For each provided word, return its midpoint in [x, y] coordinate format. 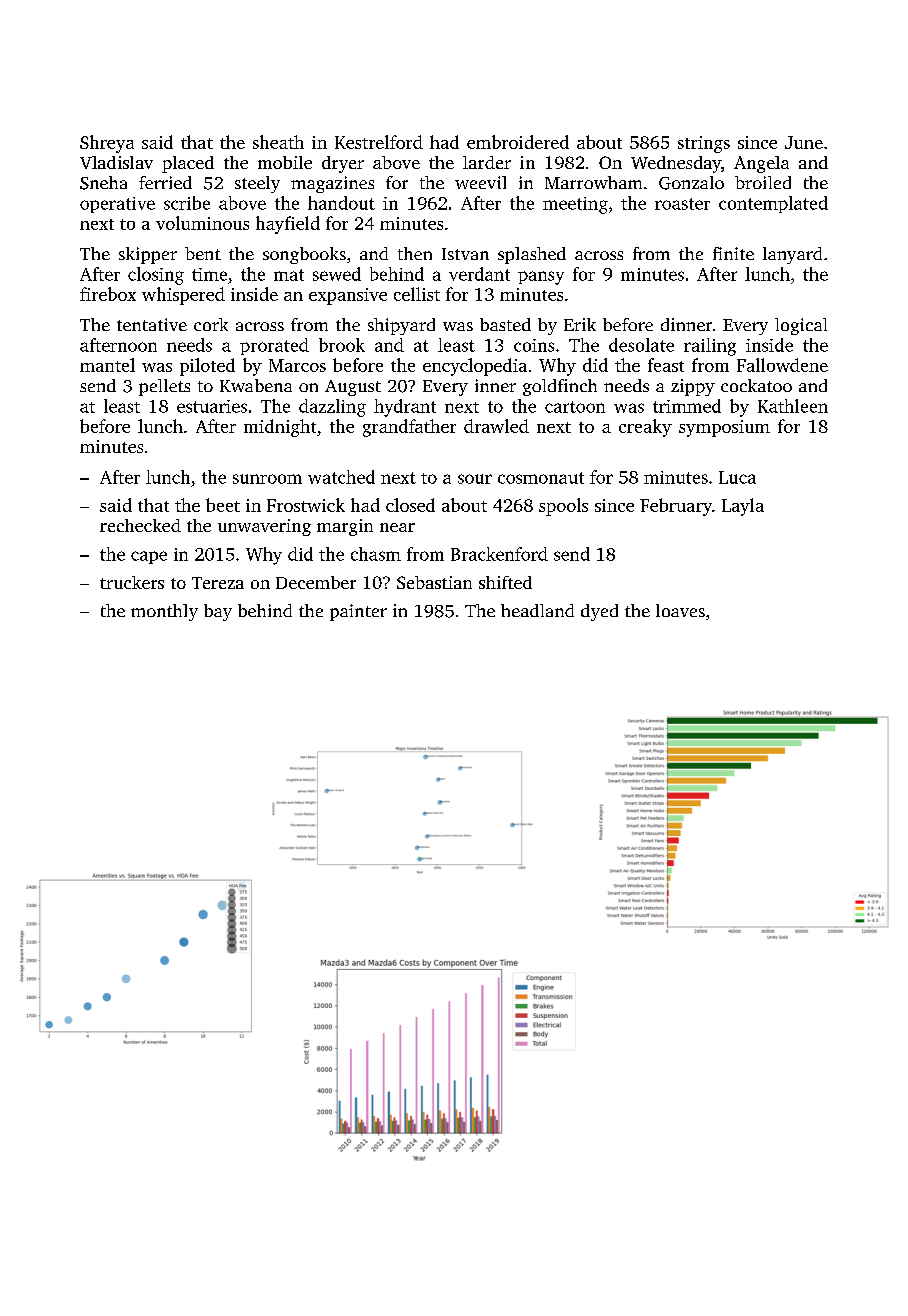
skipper [148, 255]
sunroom [267, 479]
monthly [164, 612]
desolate [641, 345]
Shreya [107, 144]
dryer [343, 164]
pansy [541, 278]
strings [704, 144]
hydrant [405, 408]
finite [733, 253]
